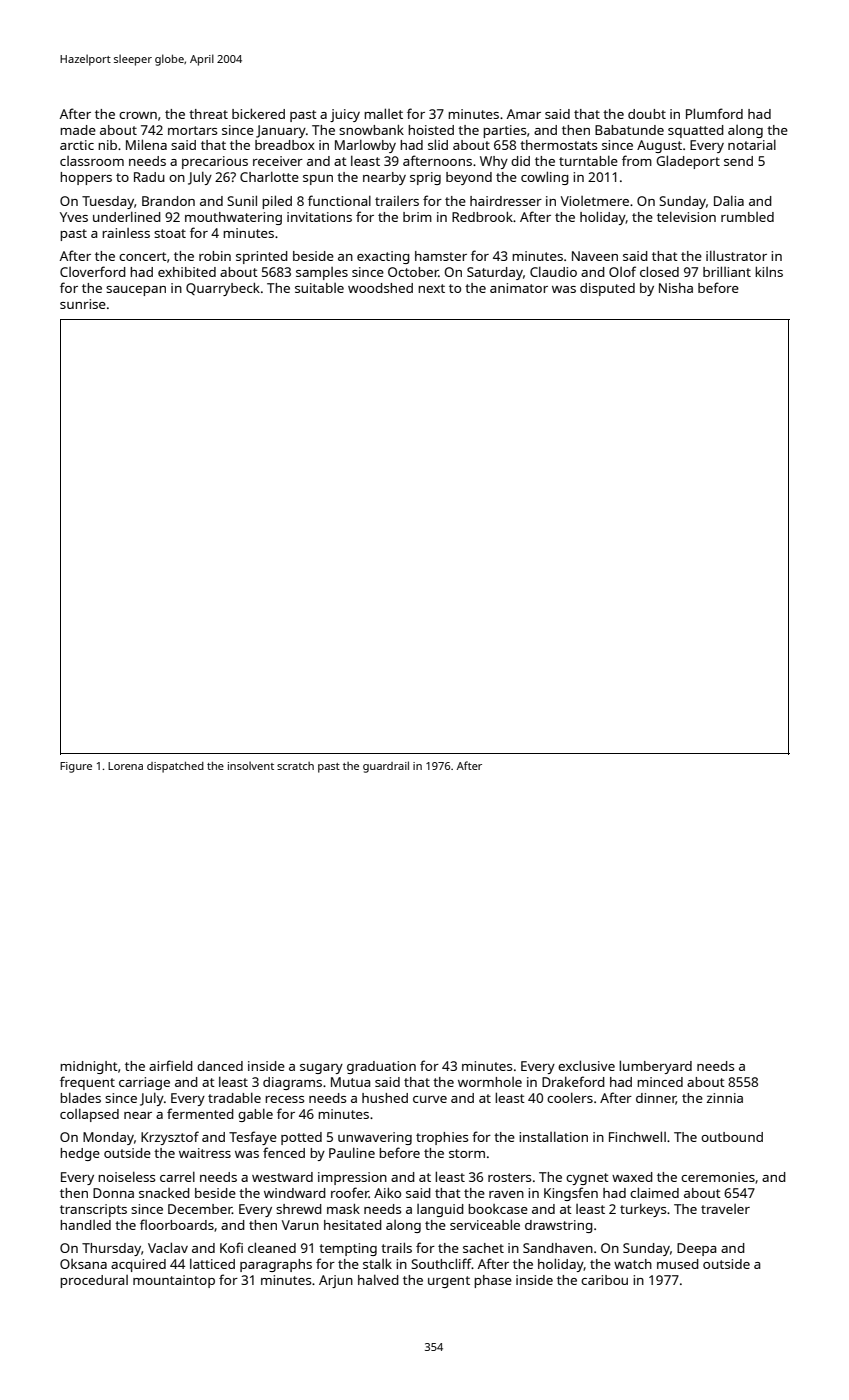  I want to click on Amar, so click(524, 114).
